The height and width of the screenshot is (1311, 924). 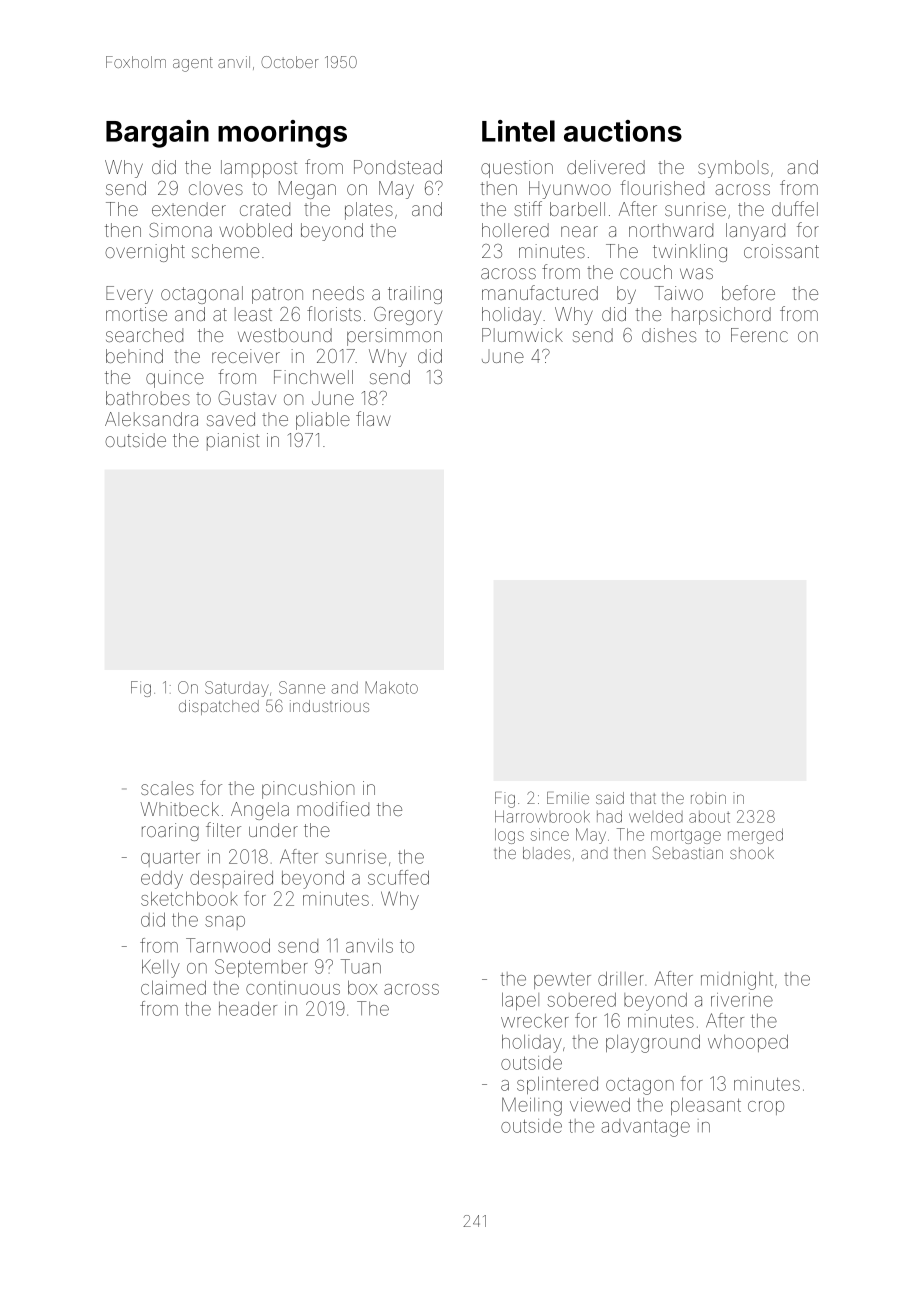 I want to click on about, so click(x=709, y=817).
